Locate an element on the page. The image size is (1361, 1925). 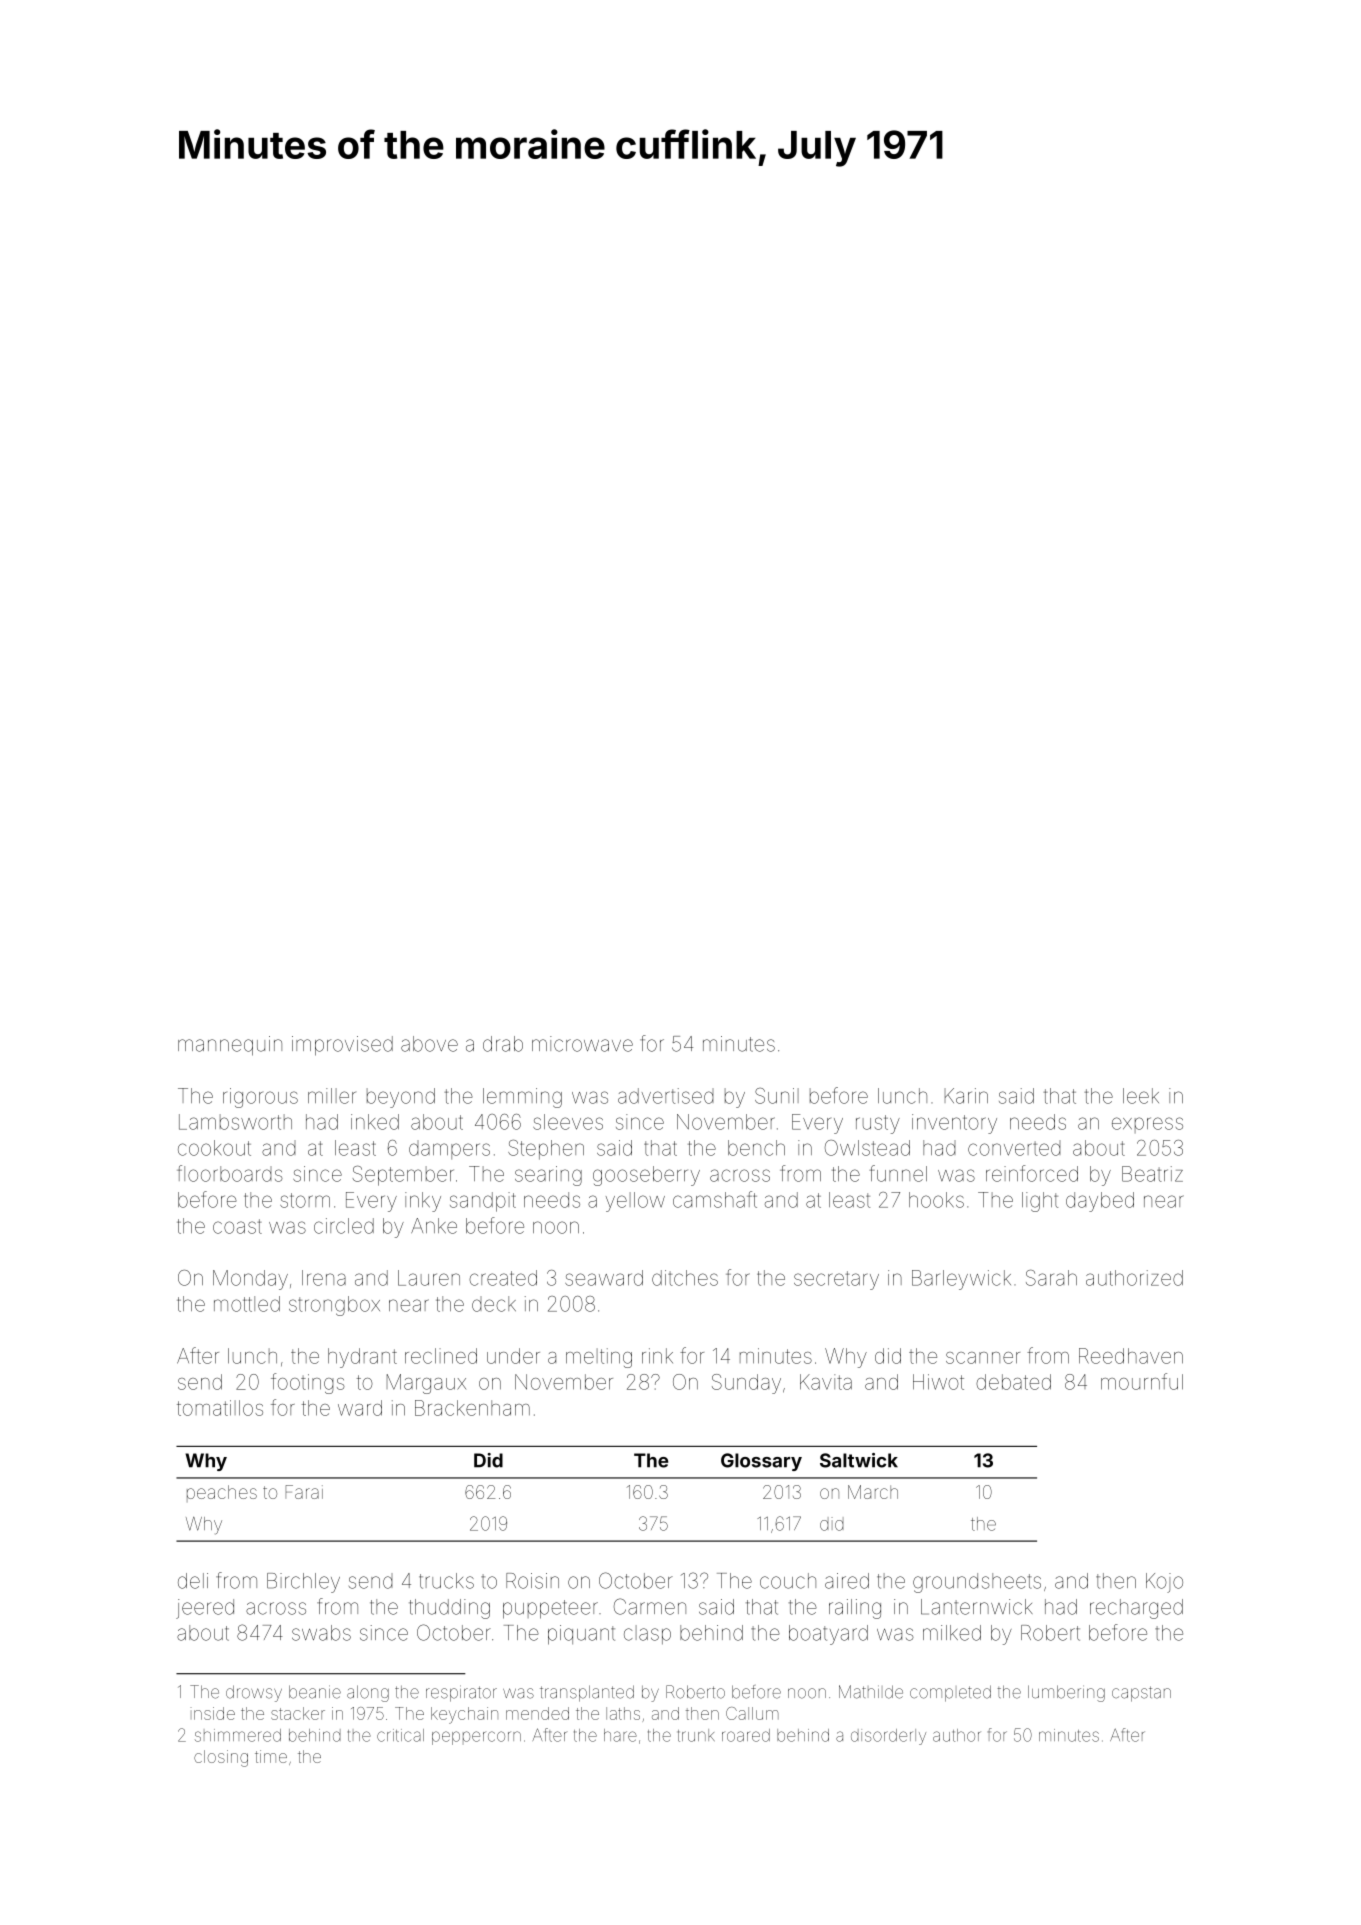
deli is located at coordinates (193, 1581).
